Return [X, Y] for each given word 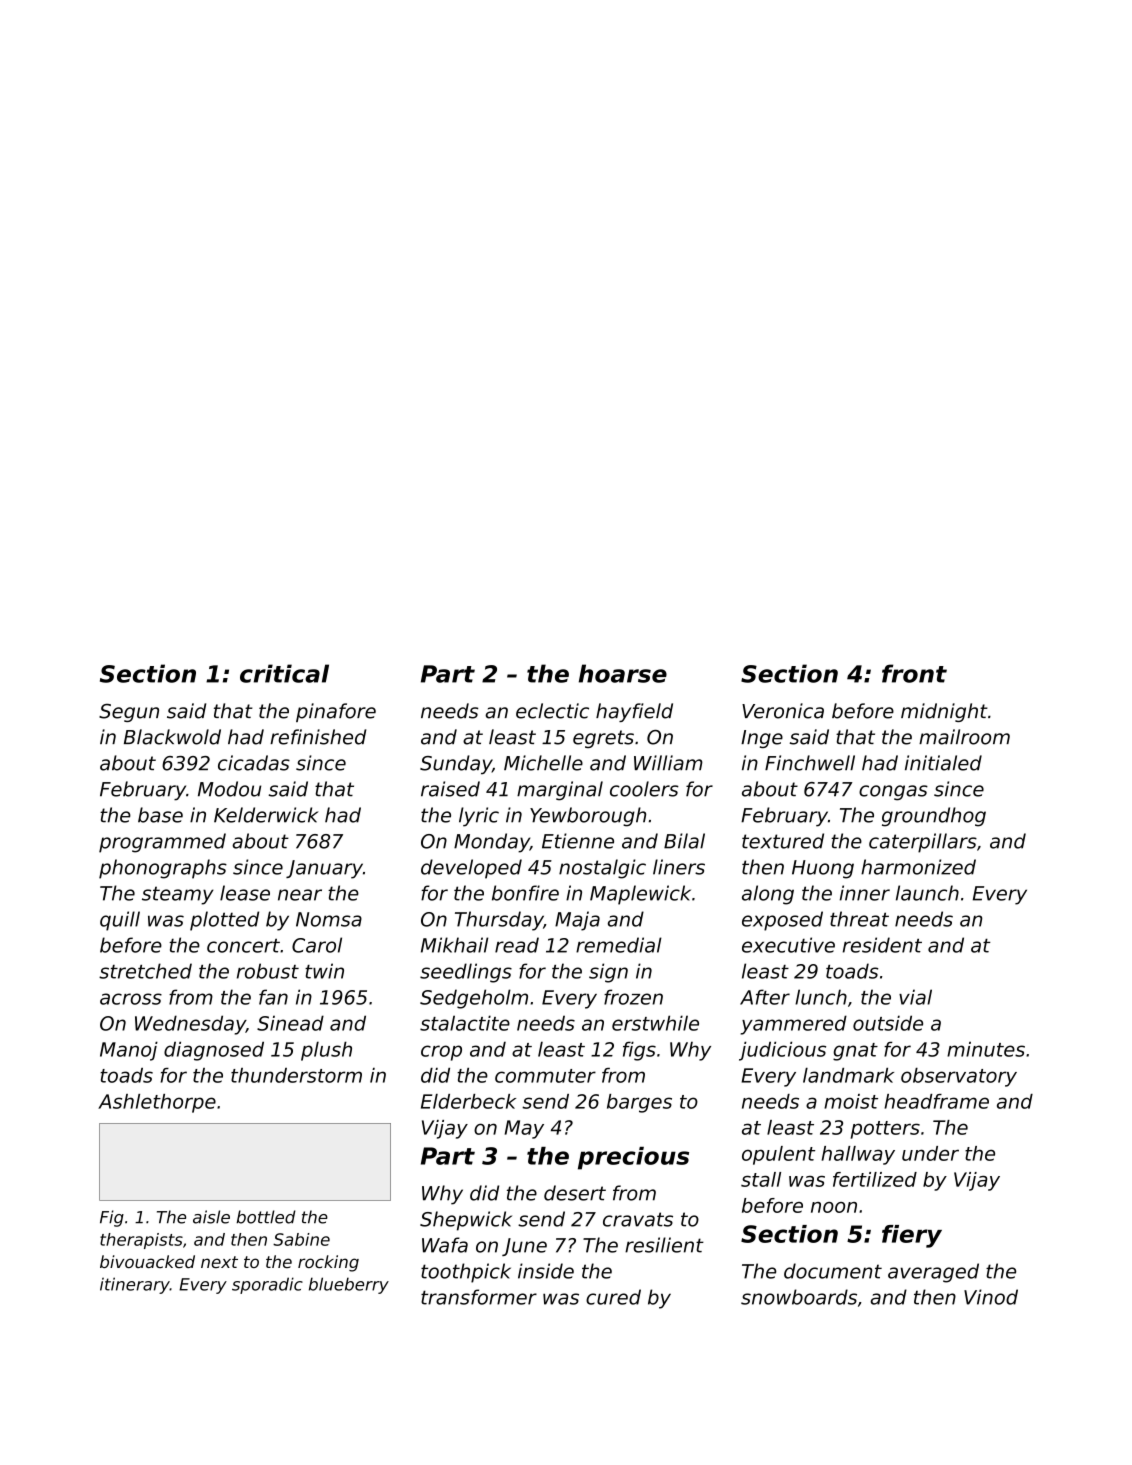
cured [613, 1297]
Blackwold [172, 737]
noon [834, 1207]
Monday [492, 843]
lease [245, 893]
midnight [944, 712]
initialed [943, 763]
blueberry [349, 1285]
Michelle [543, 763]
